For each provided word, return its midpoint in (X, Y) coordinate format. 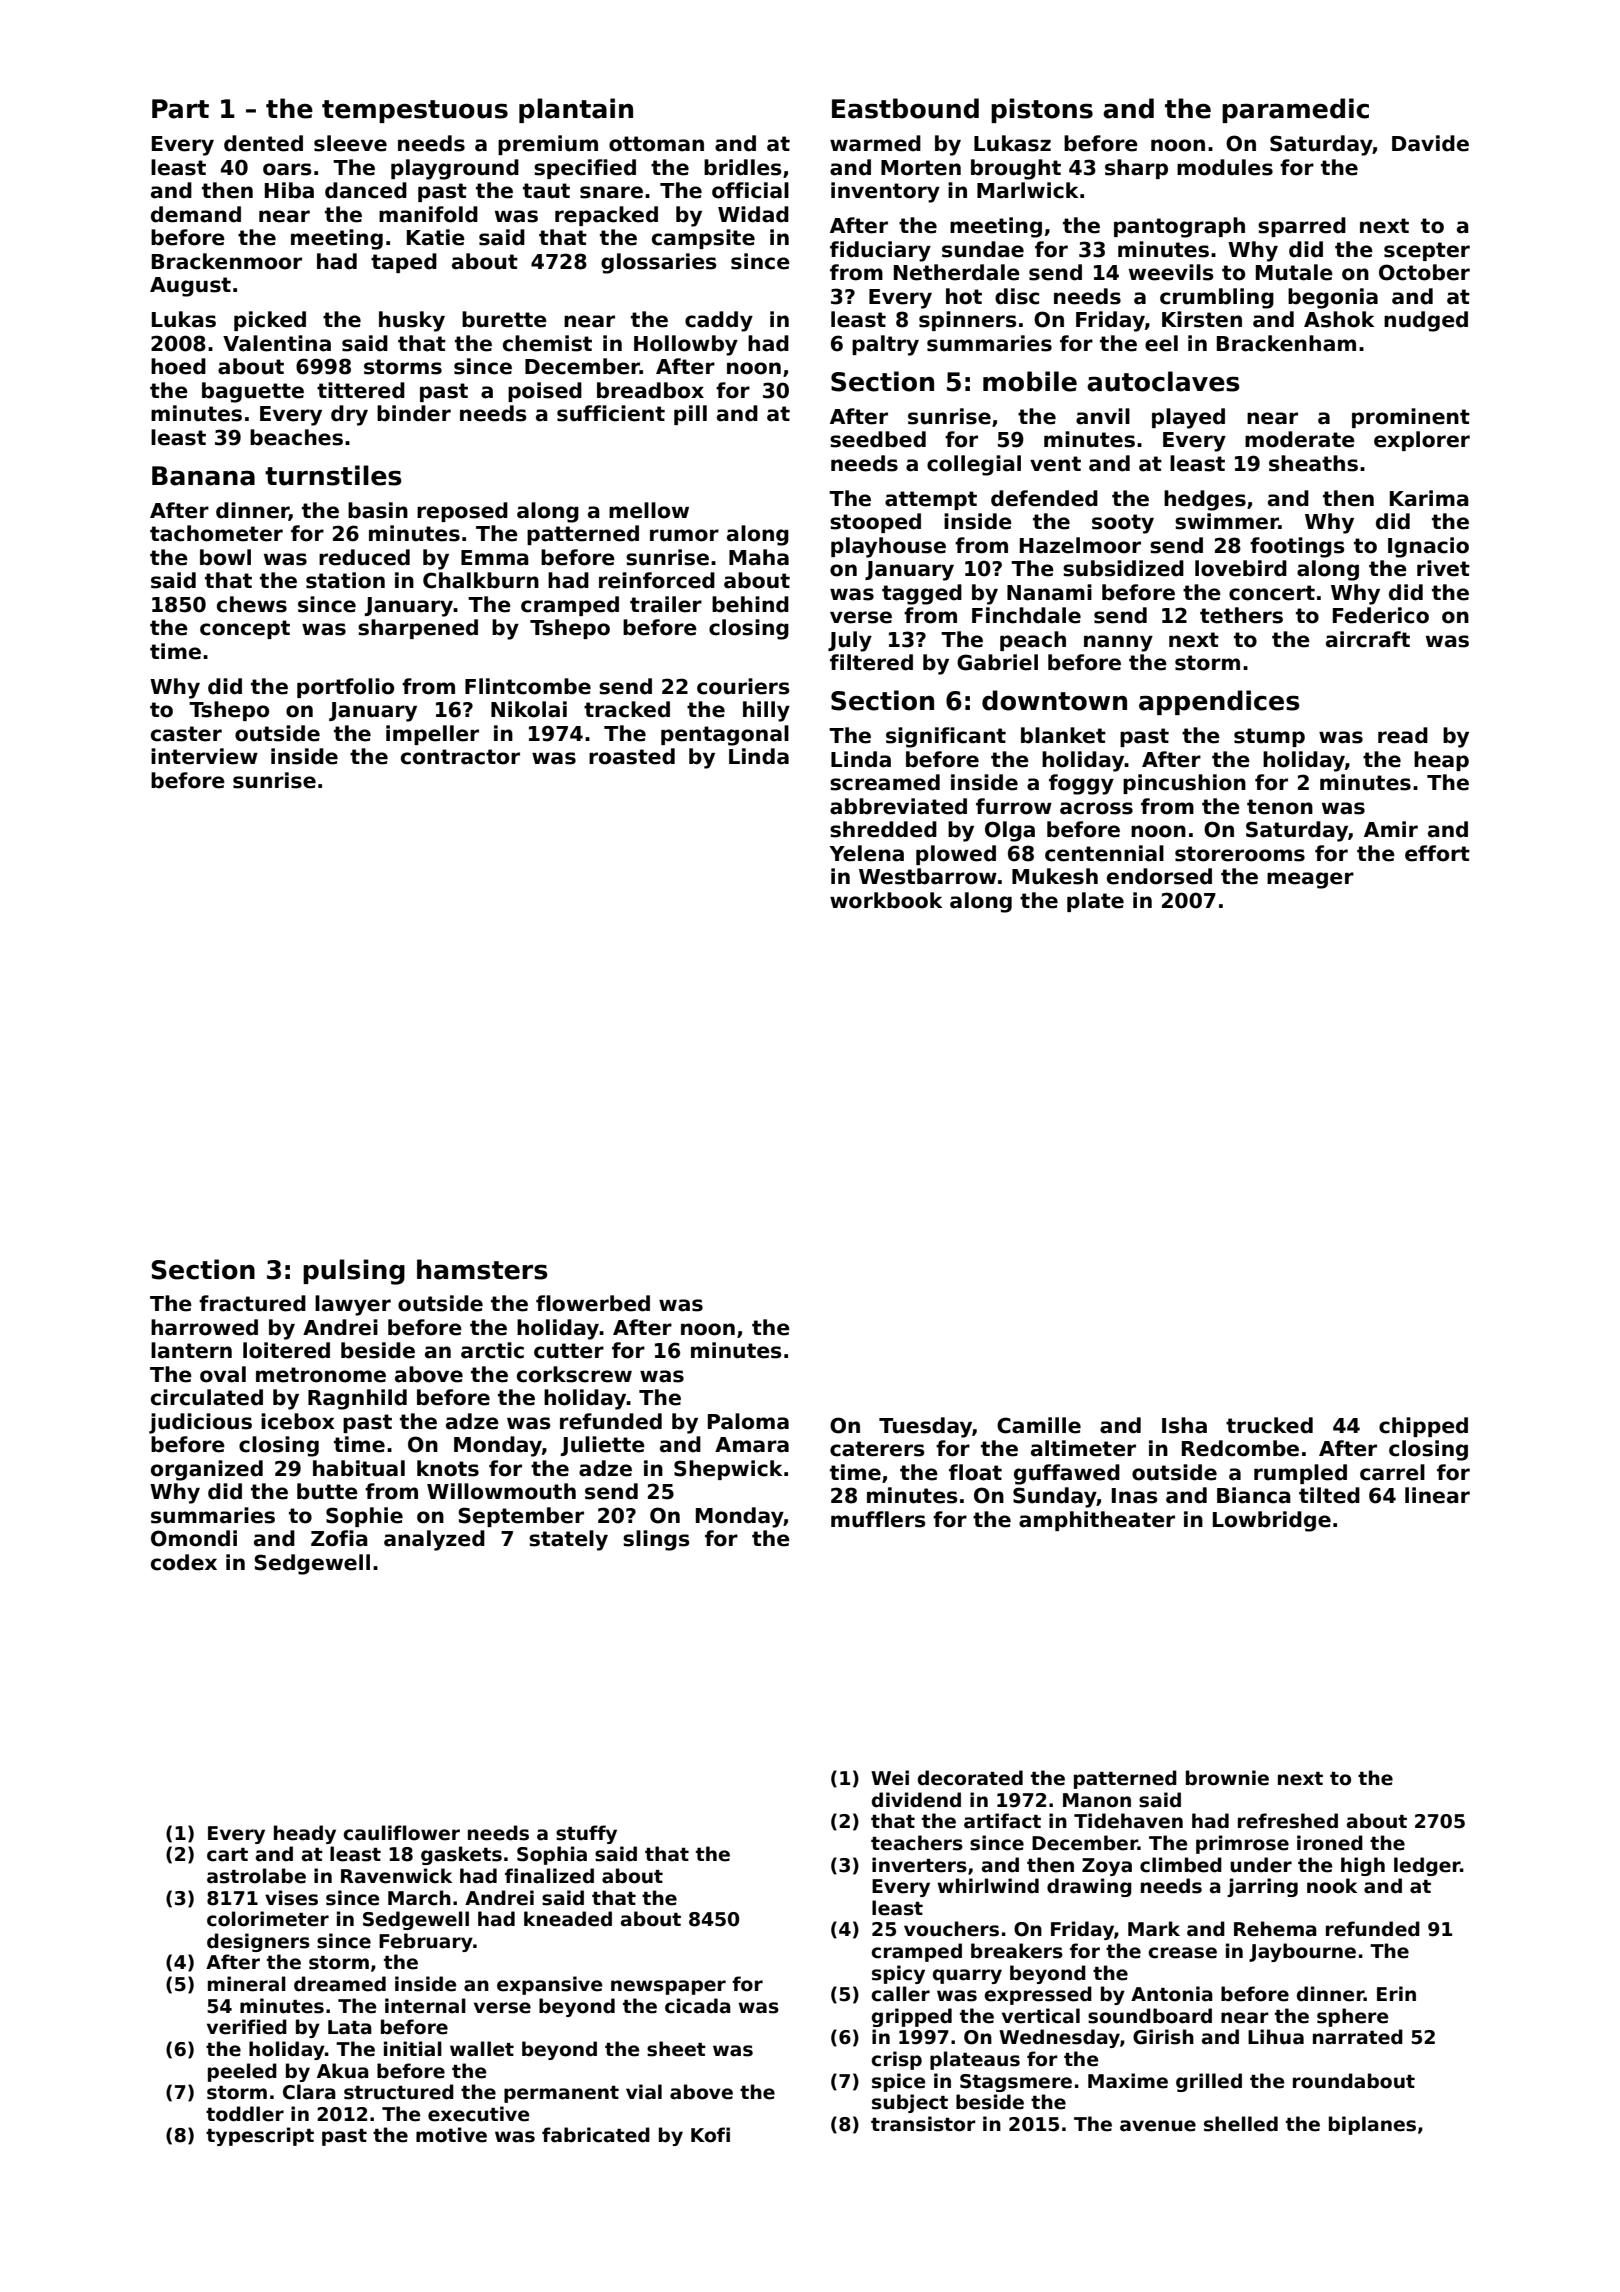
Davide (1430, 143)
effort (1437, 853)
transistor (923, 2124)
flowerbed (593, 1303)
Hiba (289, 190)
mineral (247, 1984)
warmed (875, 143)
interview (204, 756)
